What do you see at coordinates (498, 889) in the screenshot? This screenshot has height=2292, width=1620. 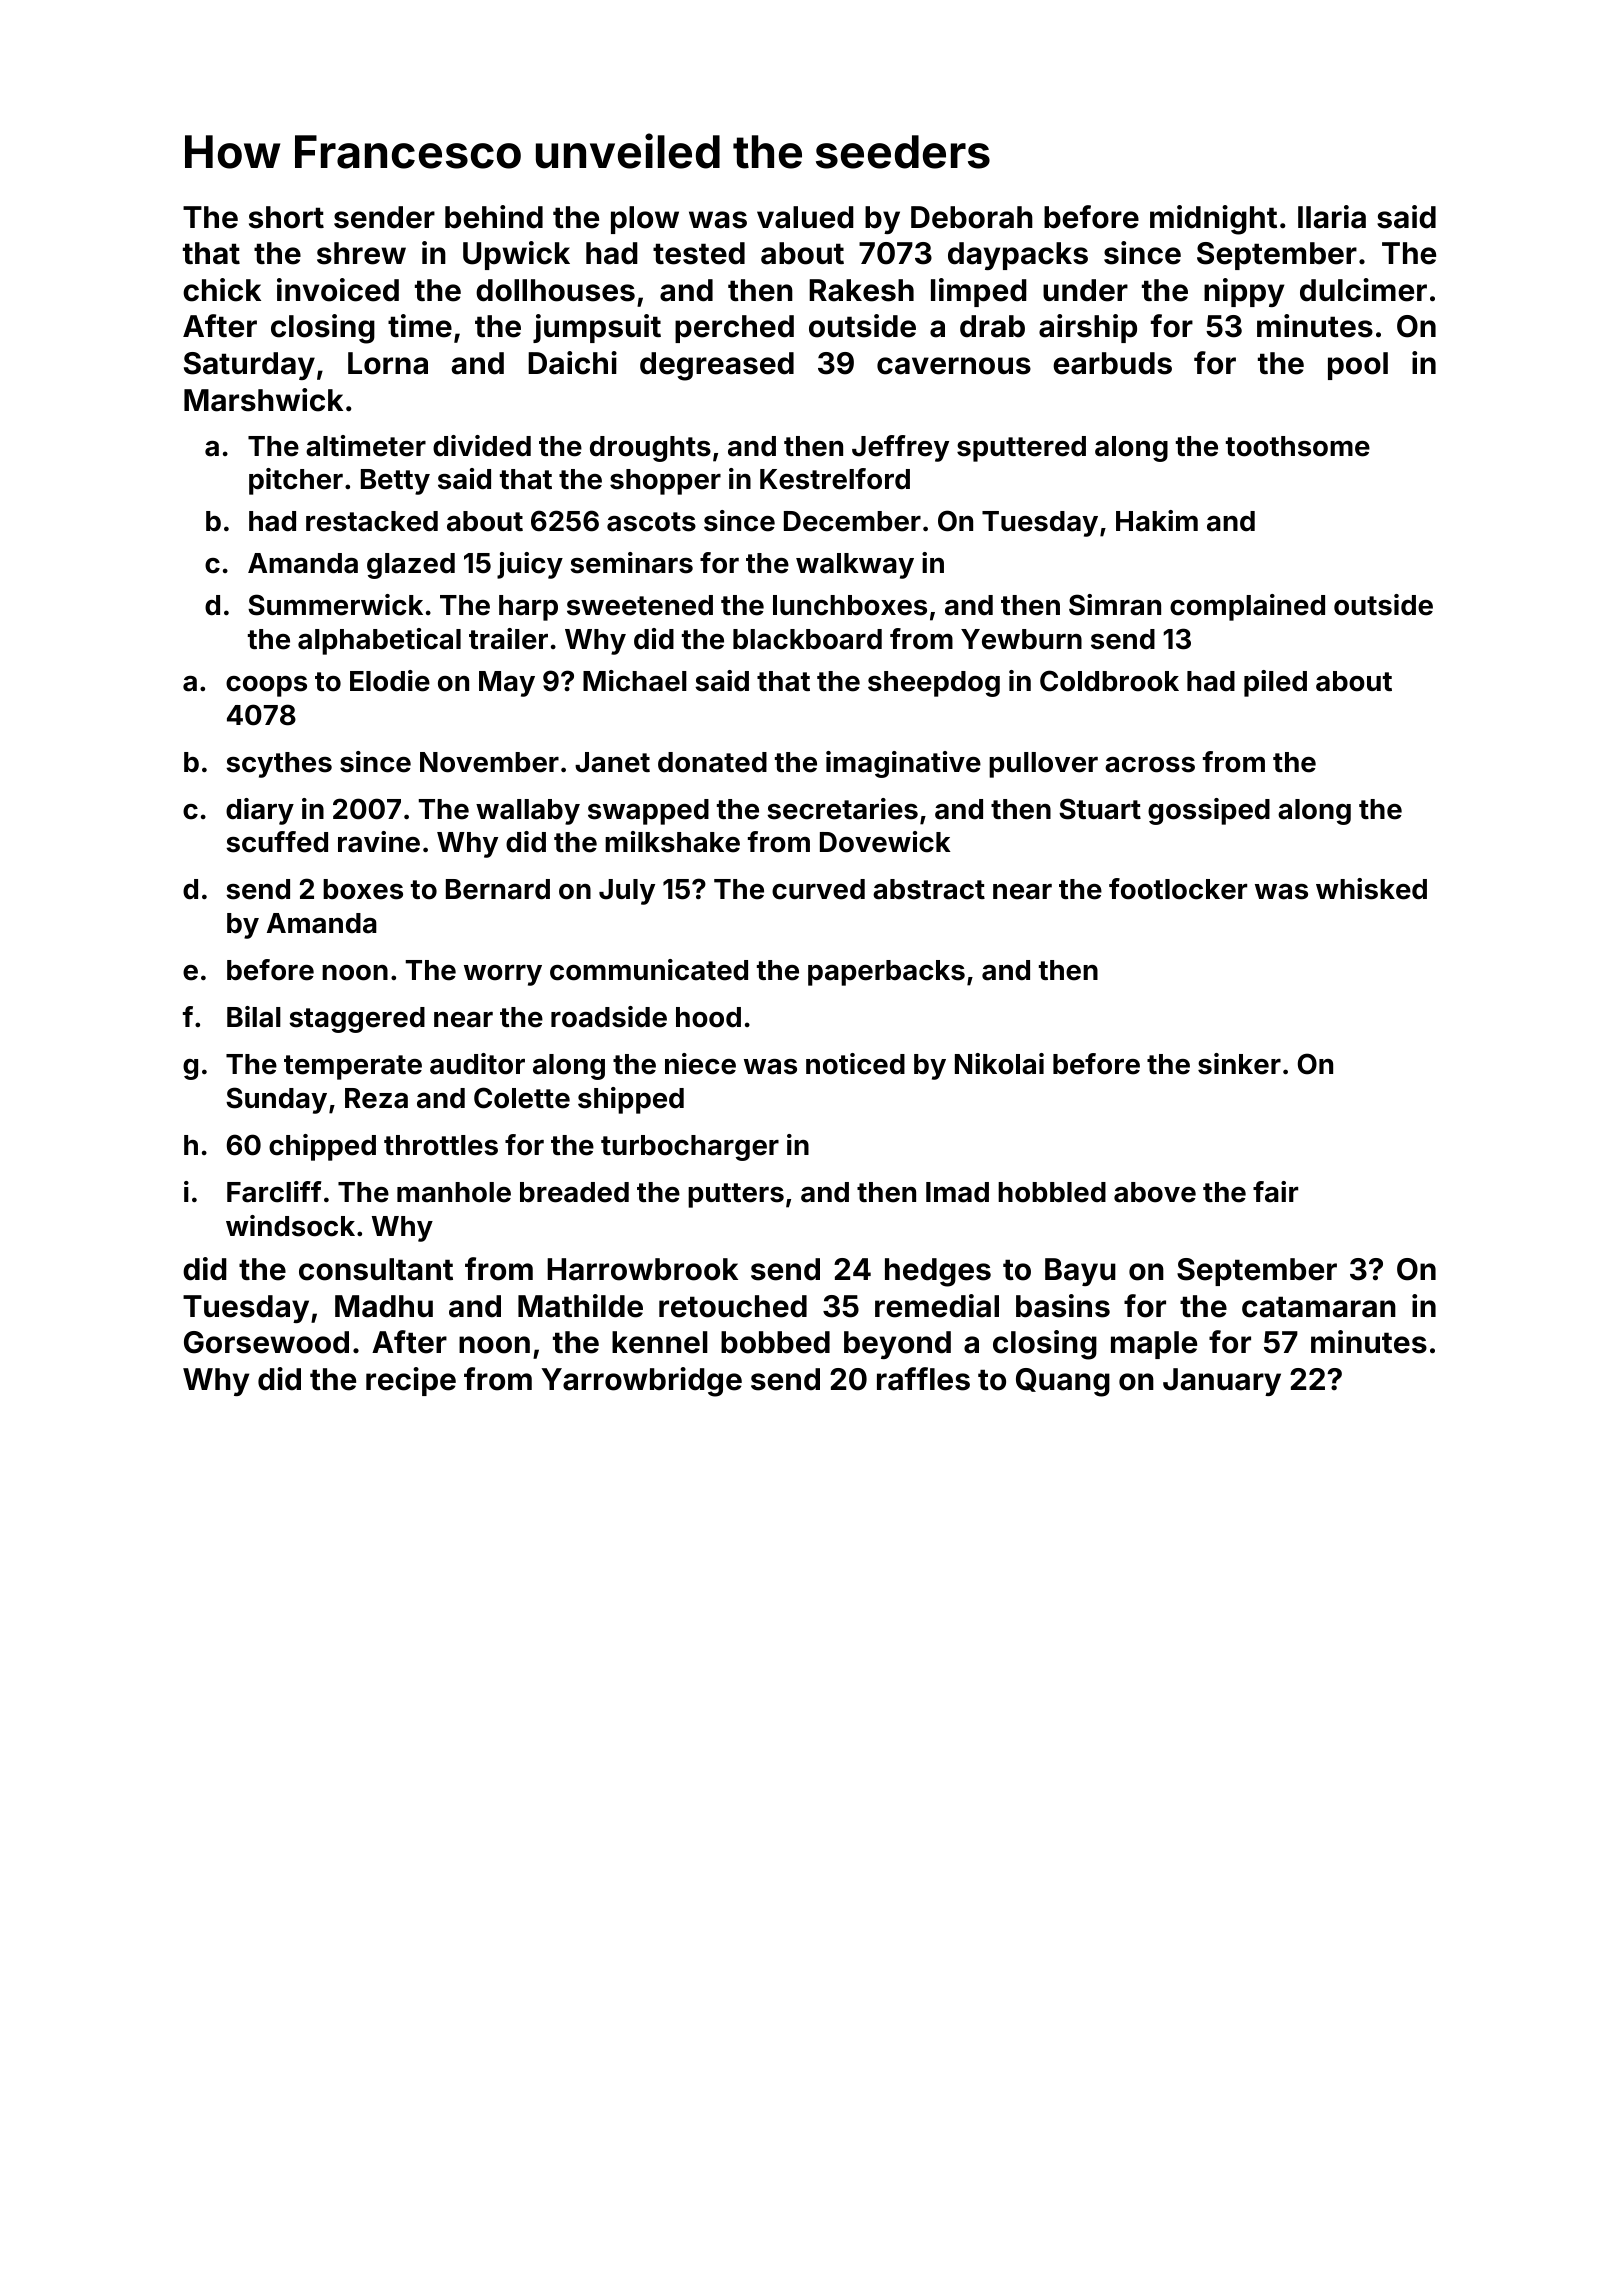 I see `Bernard` at bounding box center [498, 889].
